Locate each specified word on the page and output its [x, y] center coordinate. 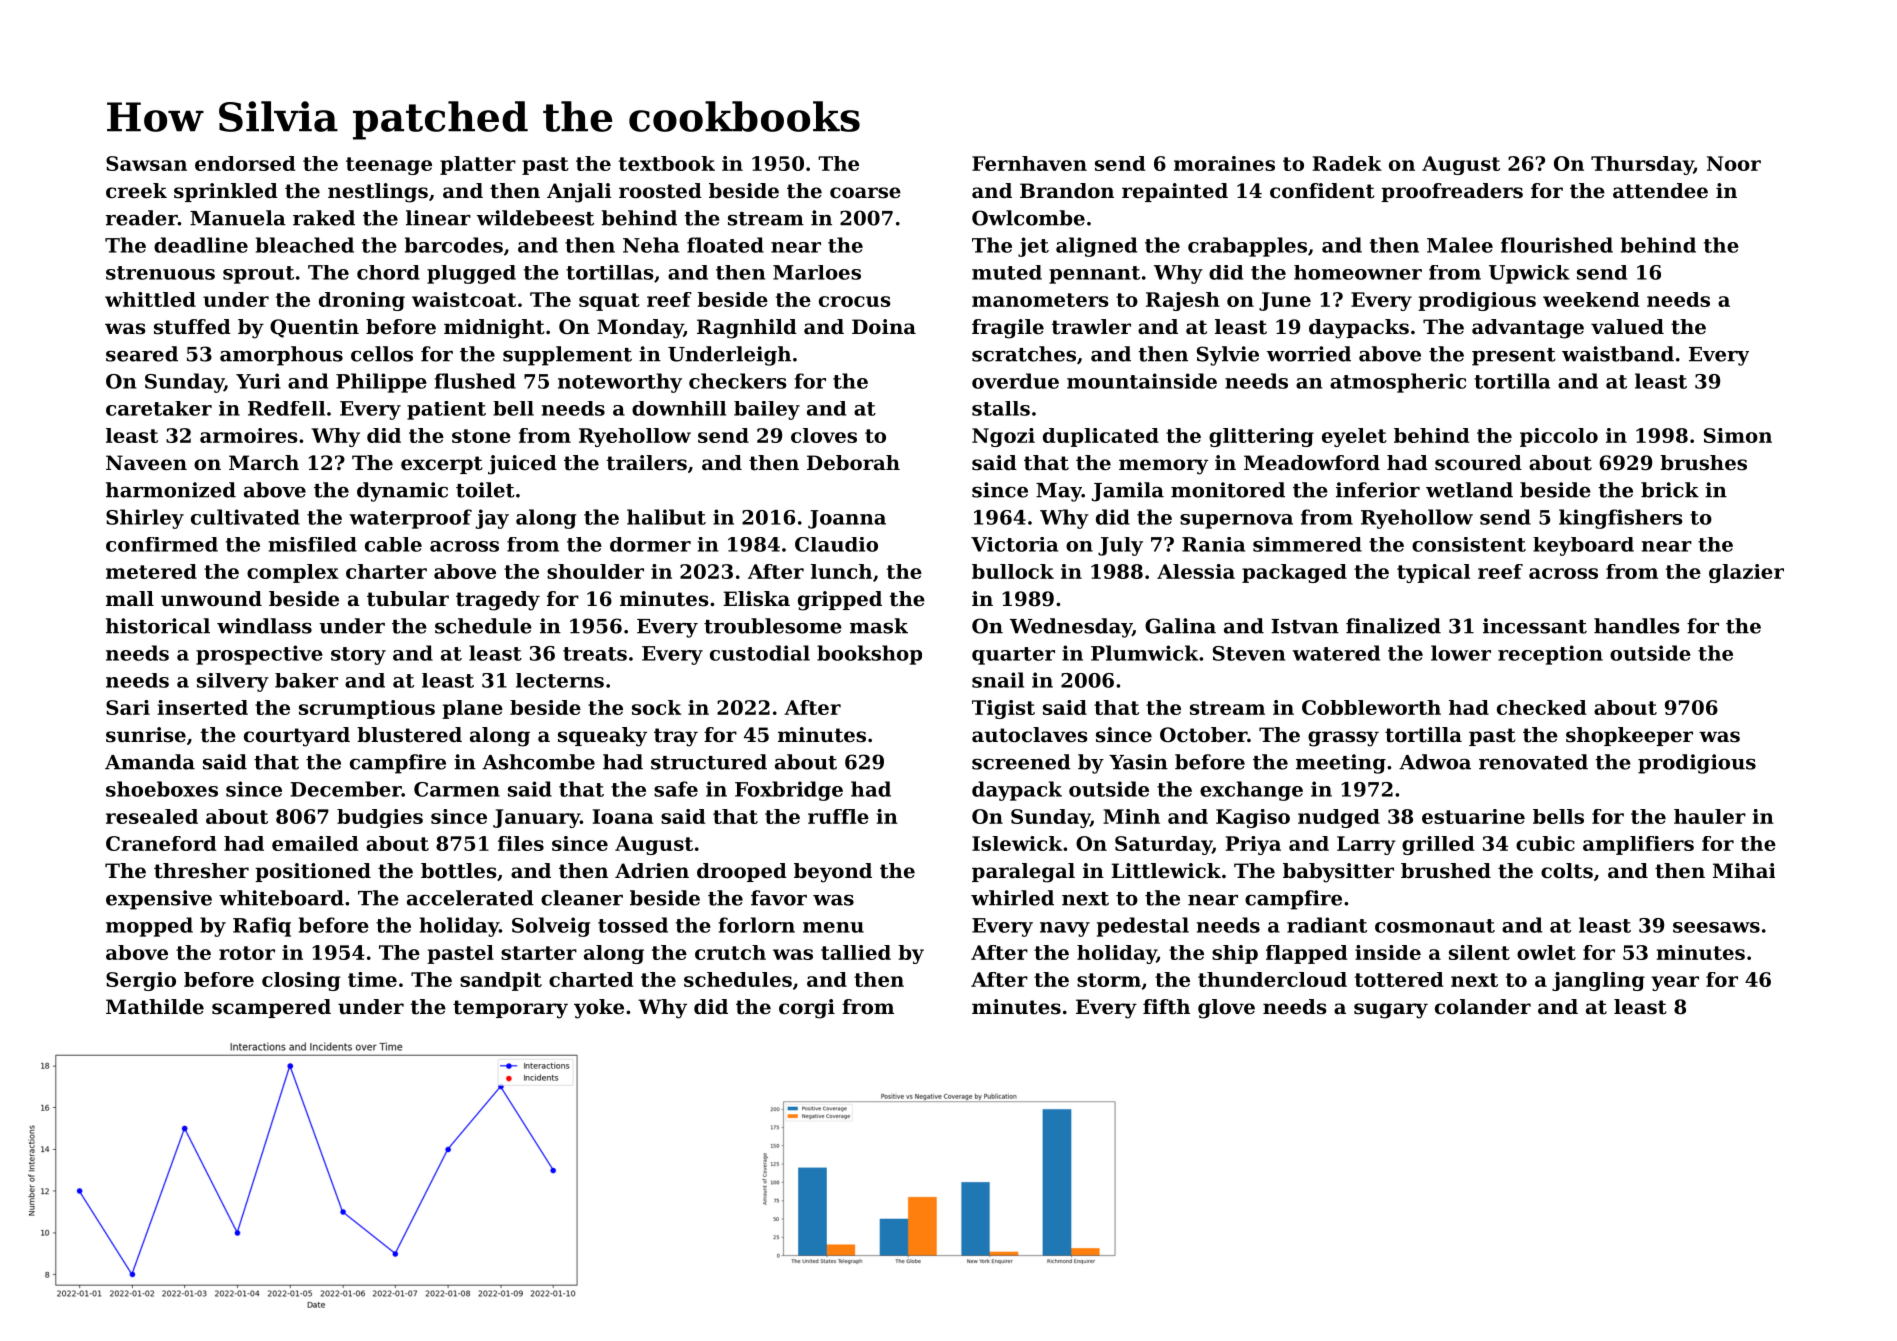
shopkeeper [1629, 736]
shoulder [595, 571]
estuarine [1473, 816]
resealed [152, 816]
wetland [1469, 490]
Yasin [1138, 762]
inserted [203, 707]
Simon [1738, 435]
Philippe [381, 383]
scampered [271, 1008]
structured [709, 762]
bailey [767, 410]
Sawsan [146, 163]
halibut [666, 517]
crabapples [1247, 247]
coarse [865, 193]
